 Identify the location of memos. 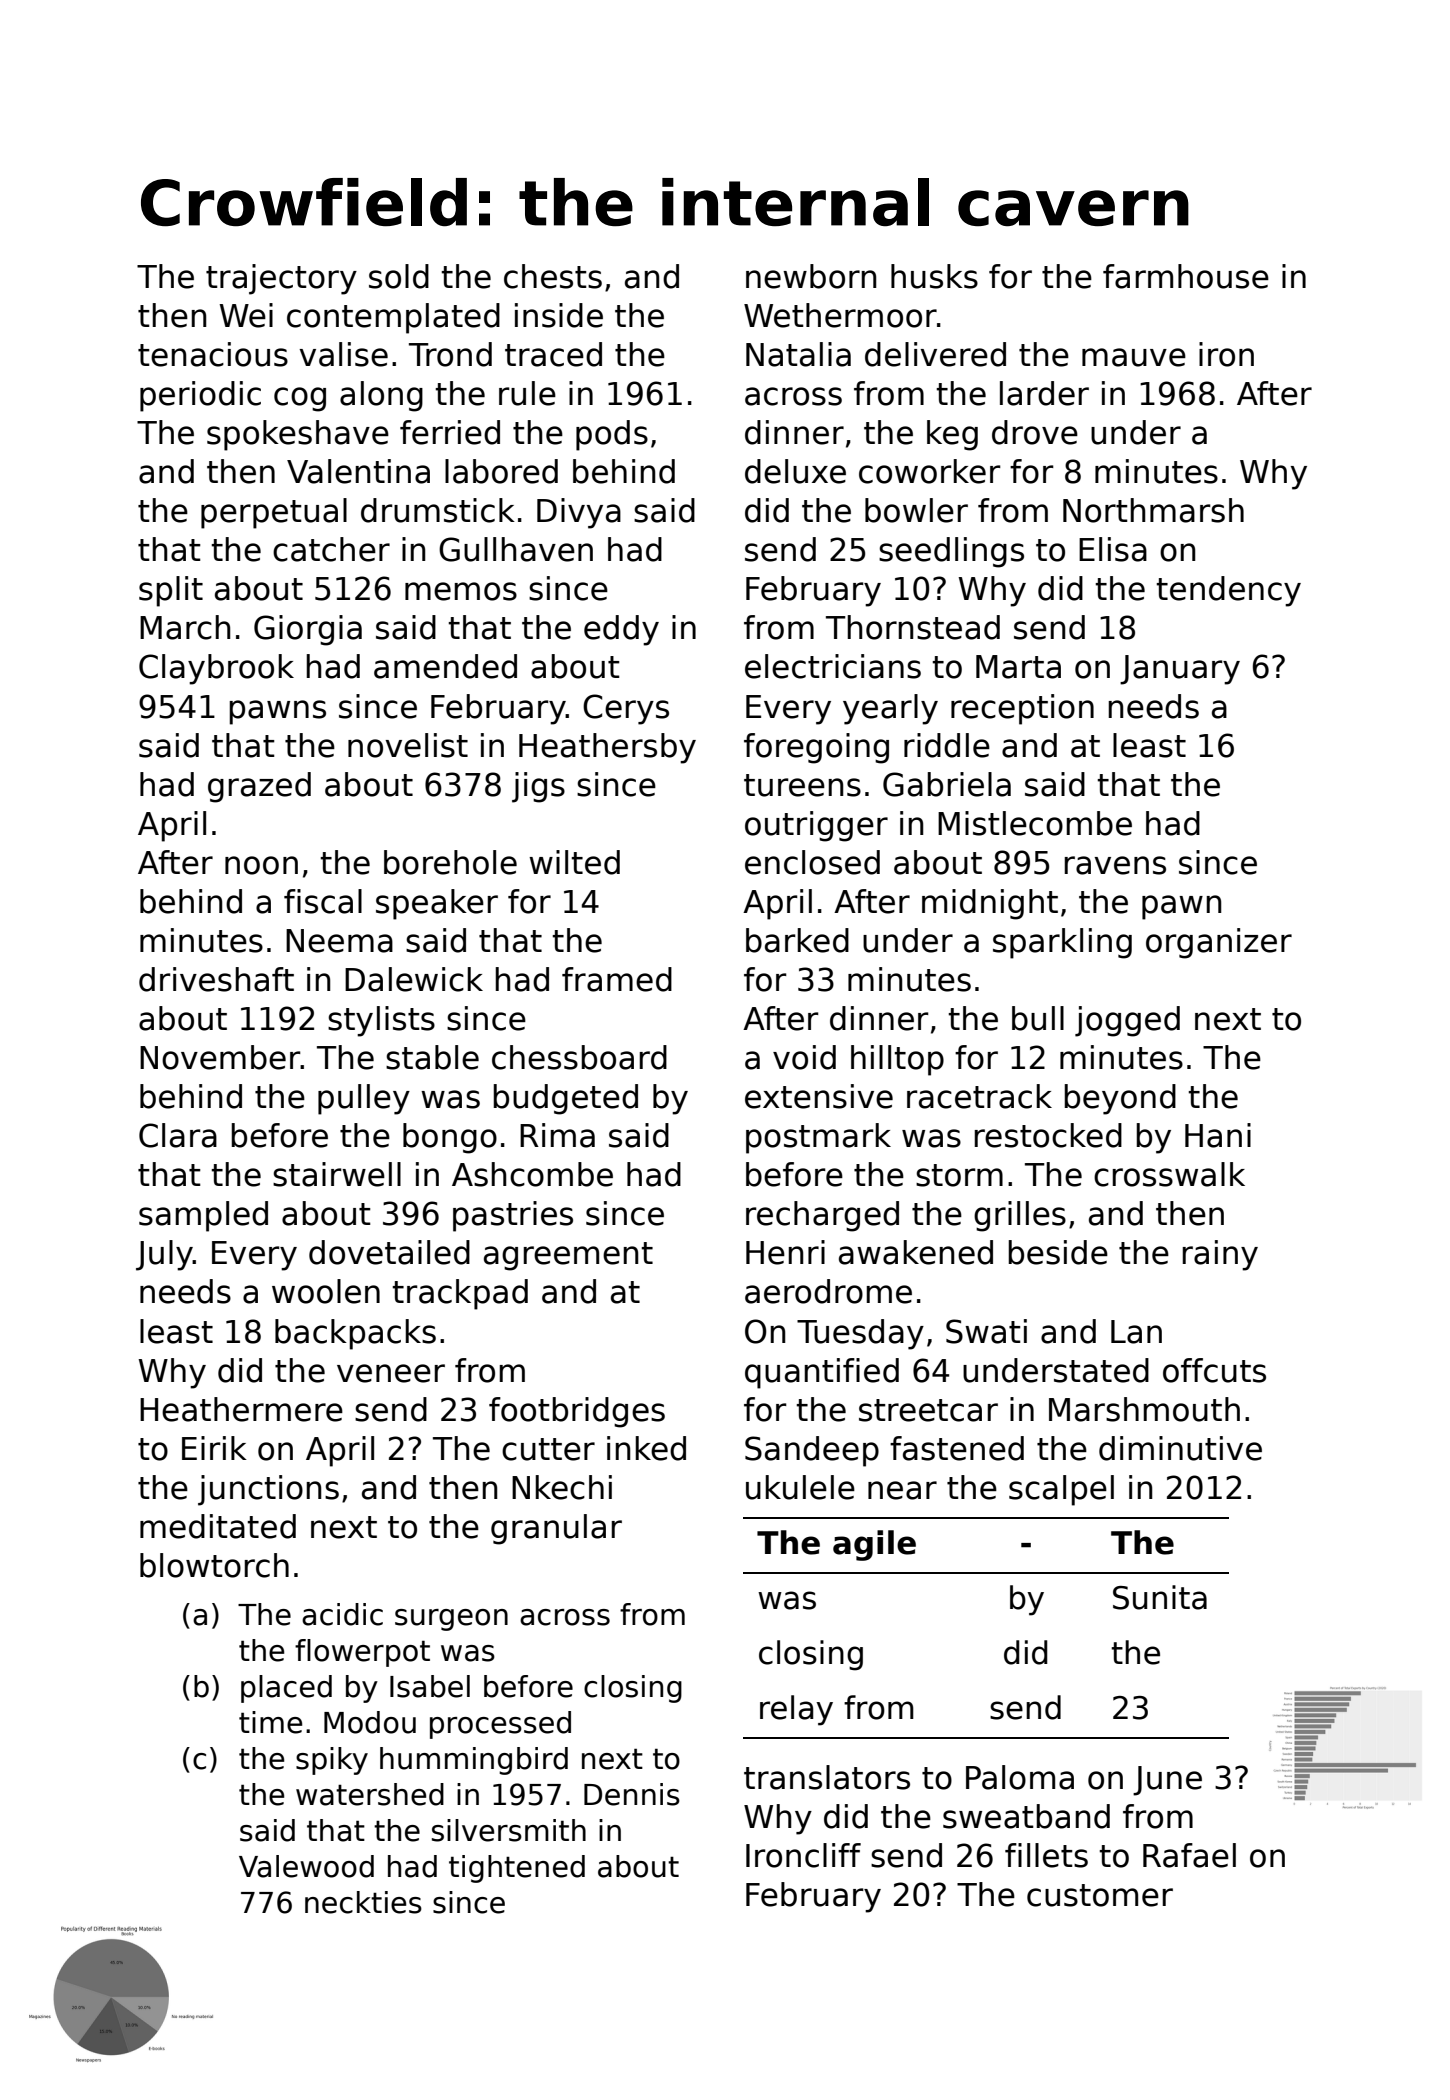
(461, 591).
